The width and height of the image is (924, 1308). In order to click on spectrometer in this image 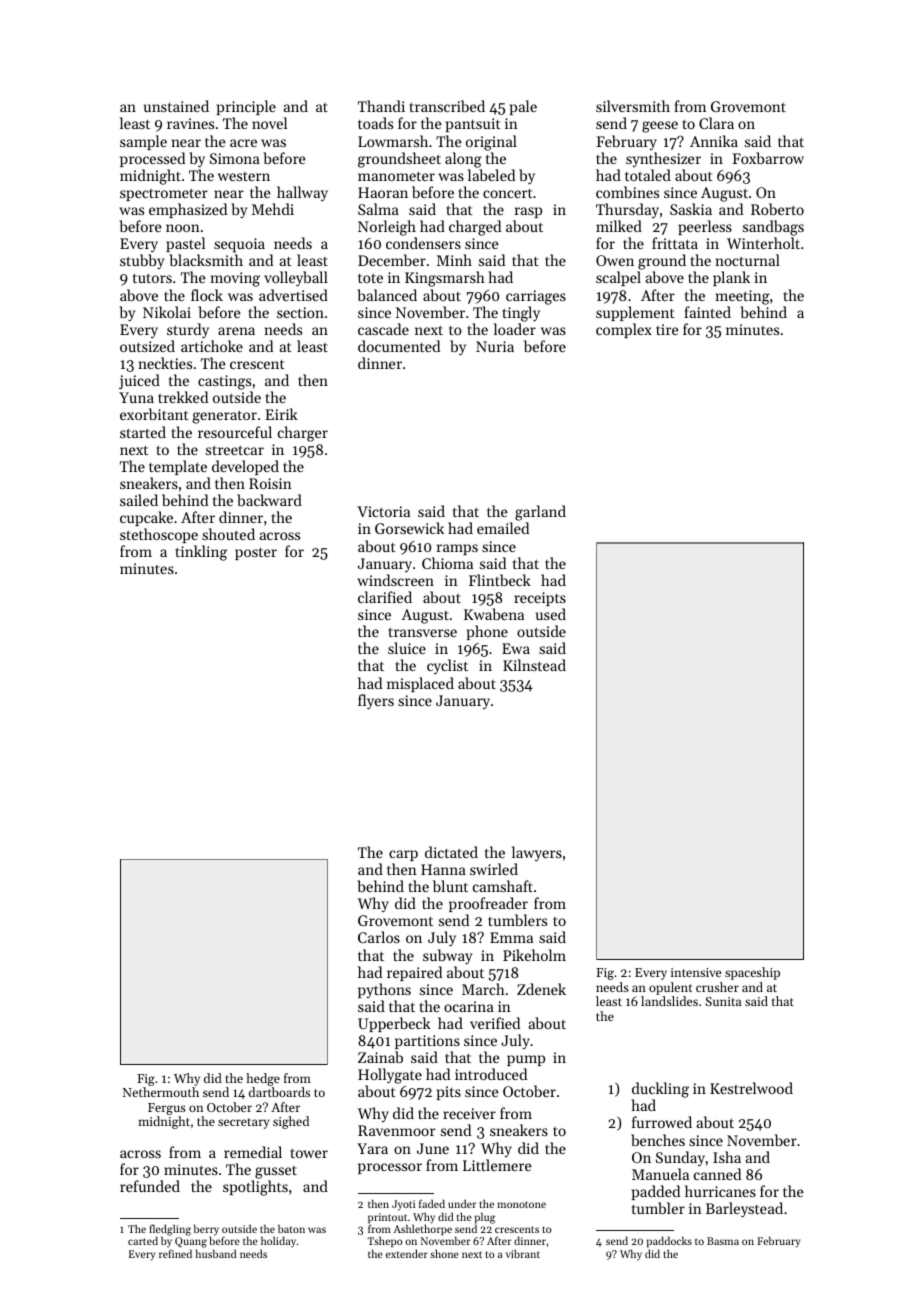, I will do `click(164, 194)`.
